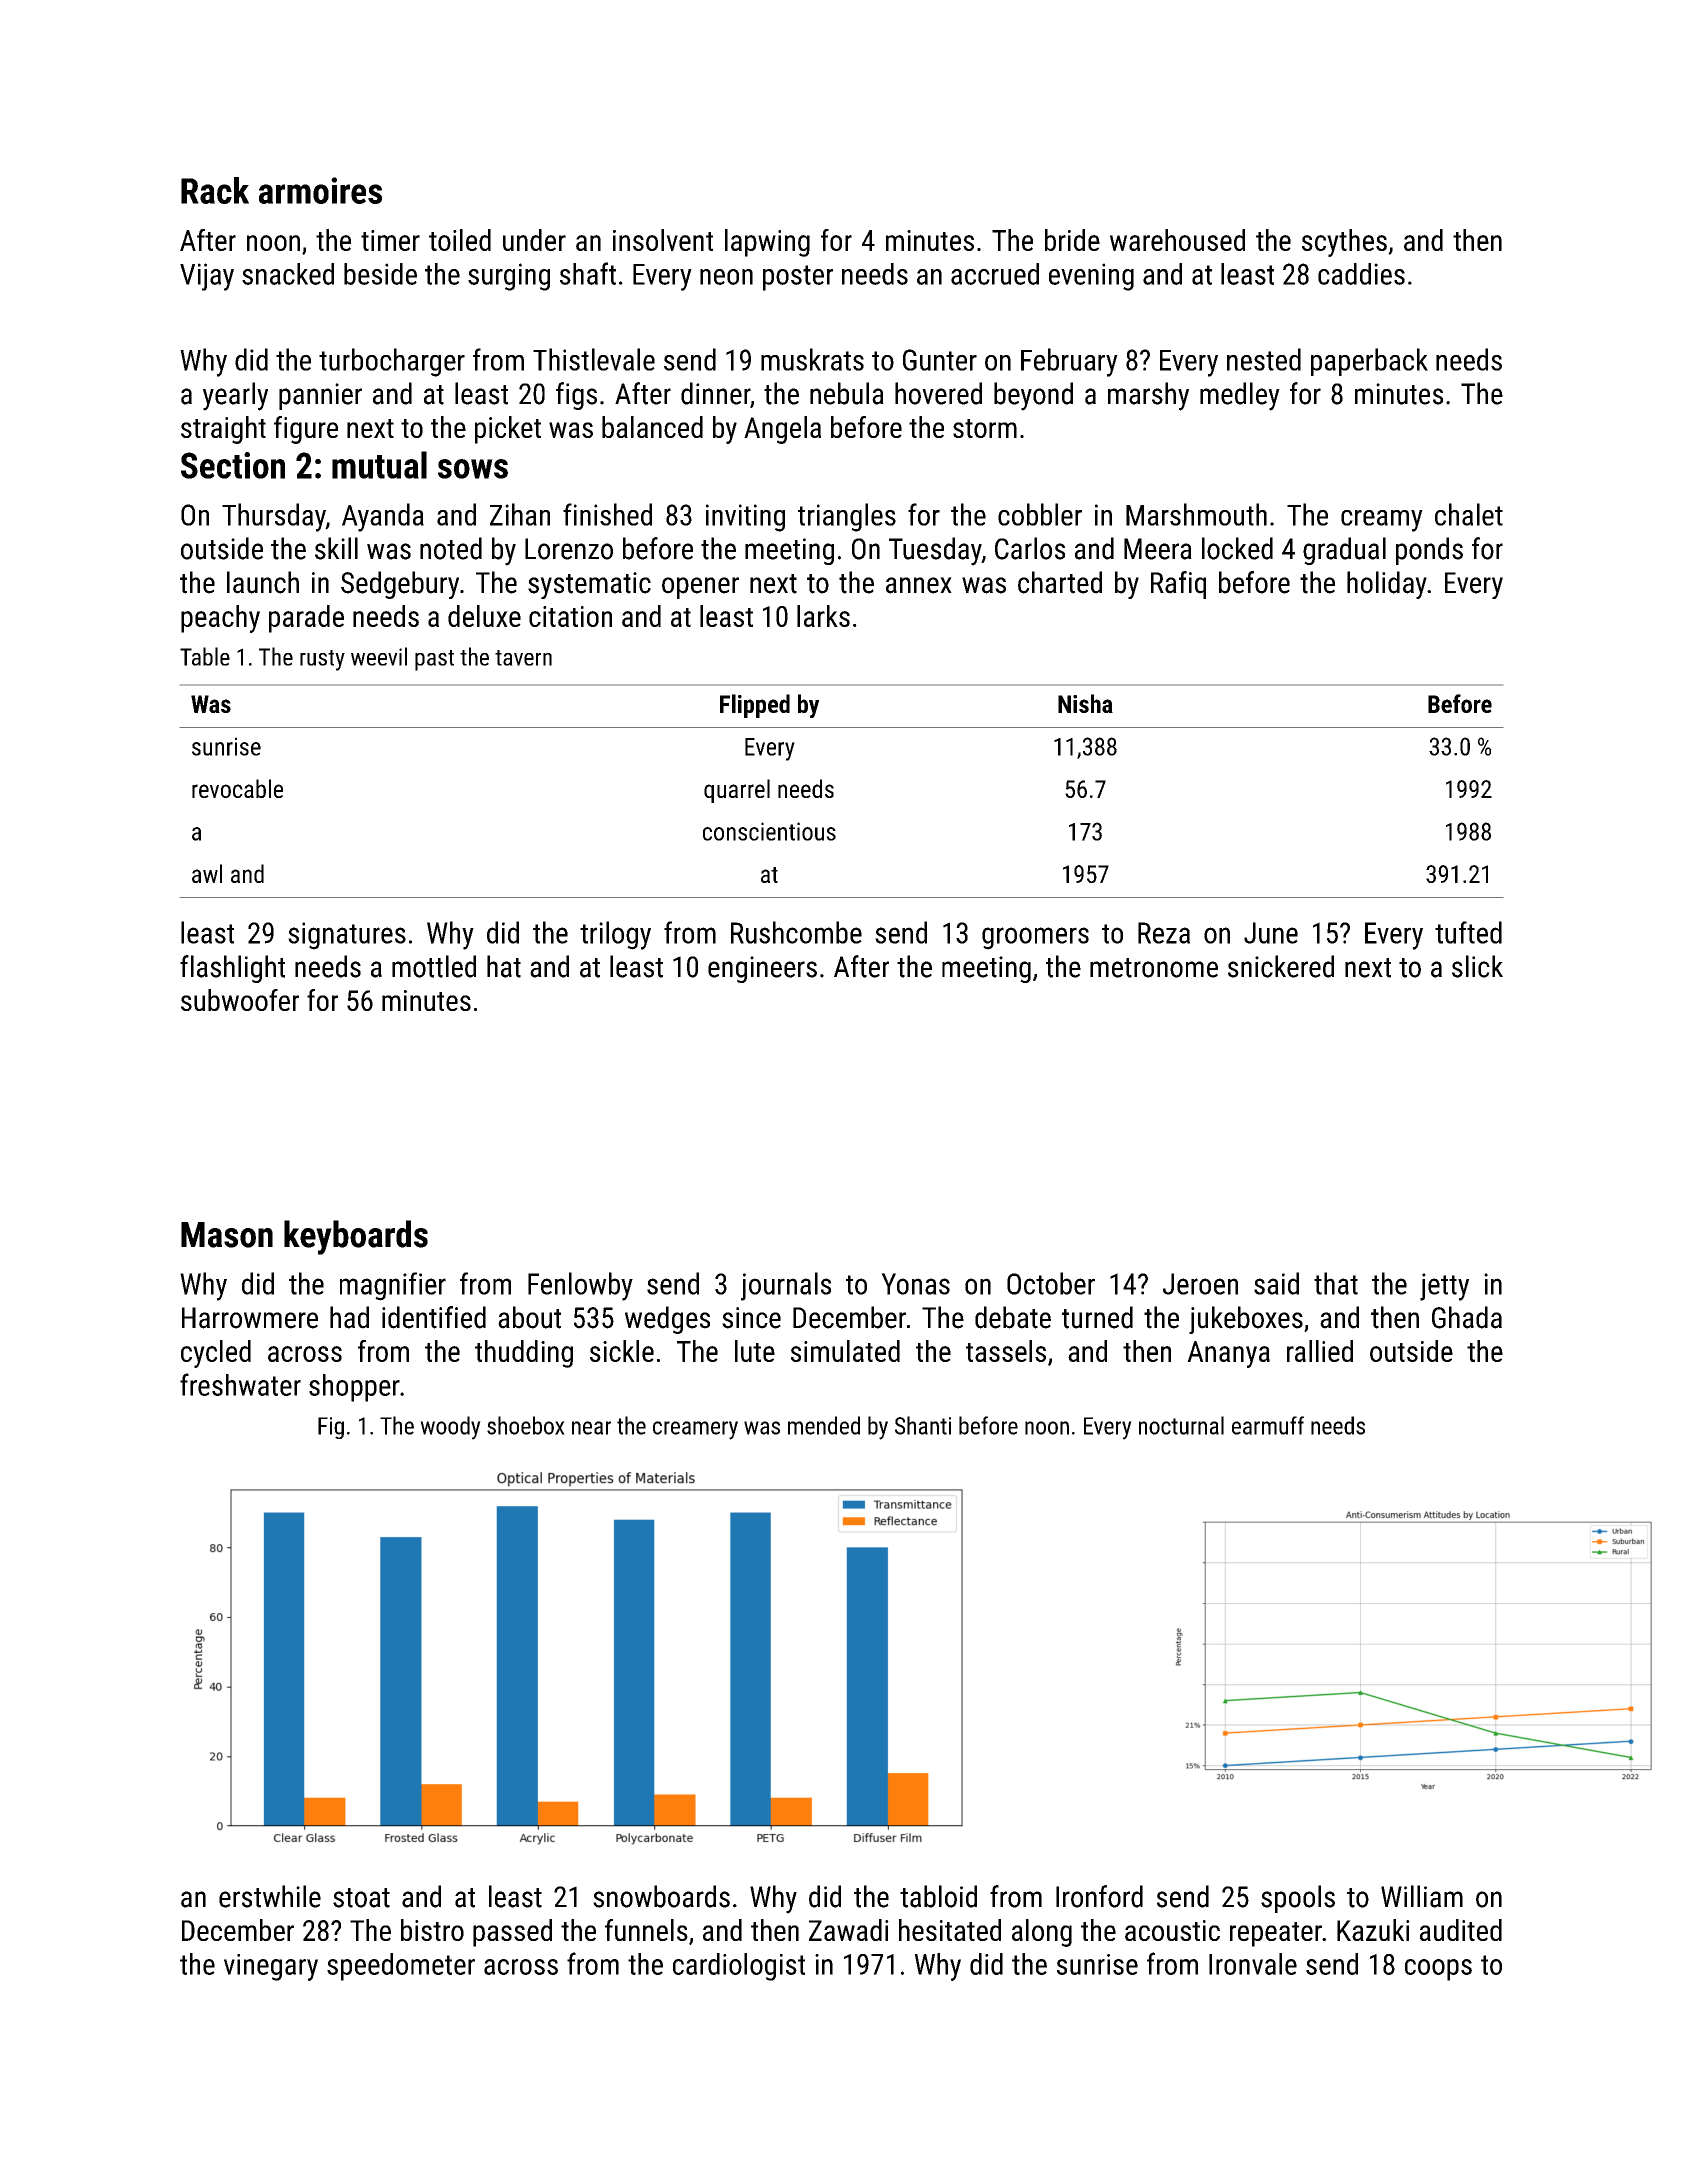  I want to click on freshwater, so click(240, 1384).
